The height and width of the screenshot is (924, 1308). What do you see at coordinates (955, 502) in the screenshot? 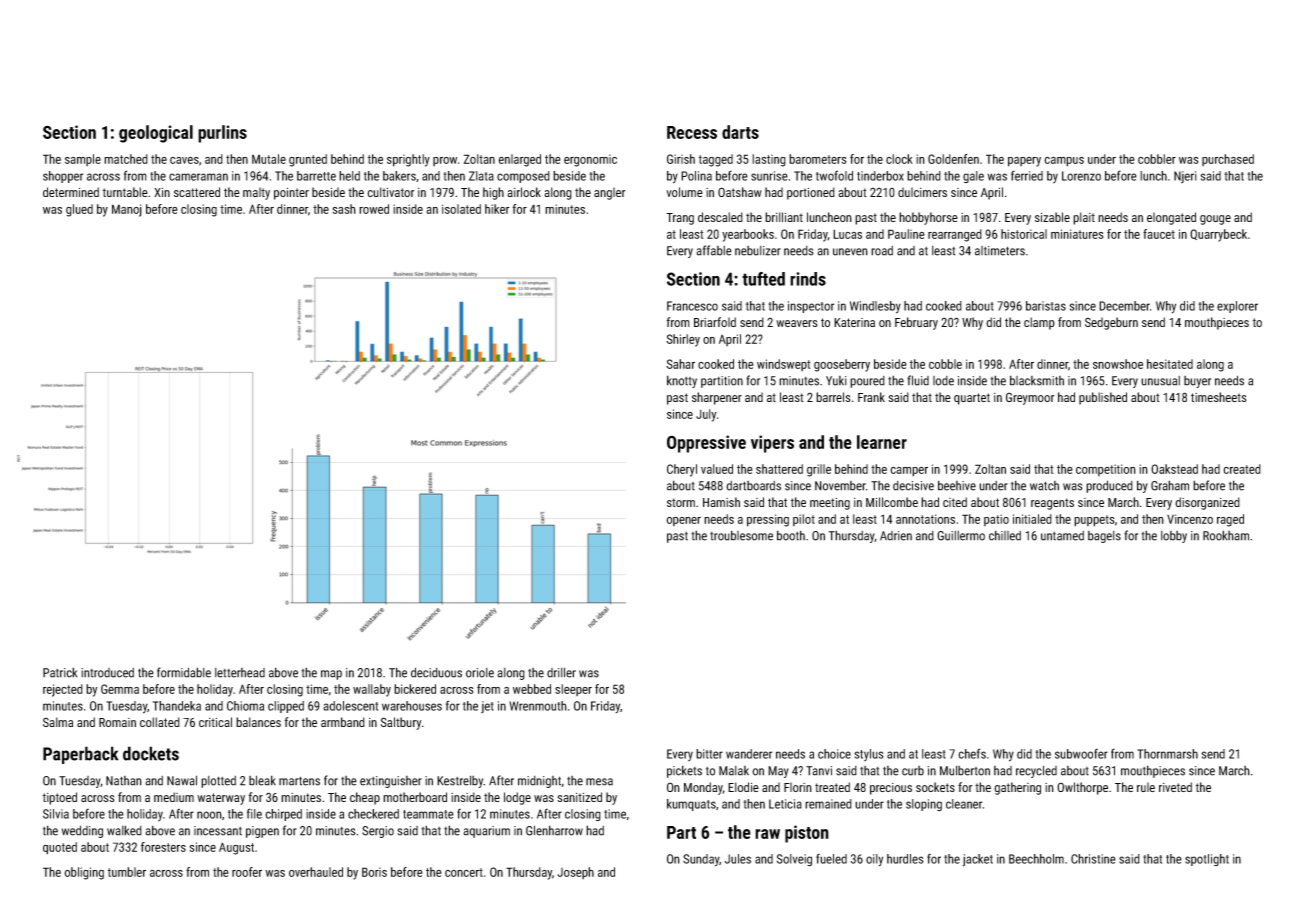
I see `cited` at bounding box center [955, 502].
